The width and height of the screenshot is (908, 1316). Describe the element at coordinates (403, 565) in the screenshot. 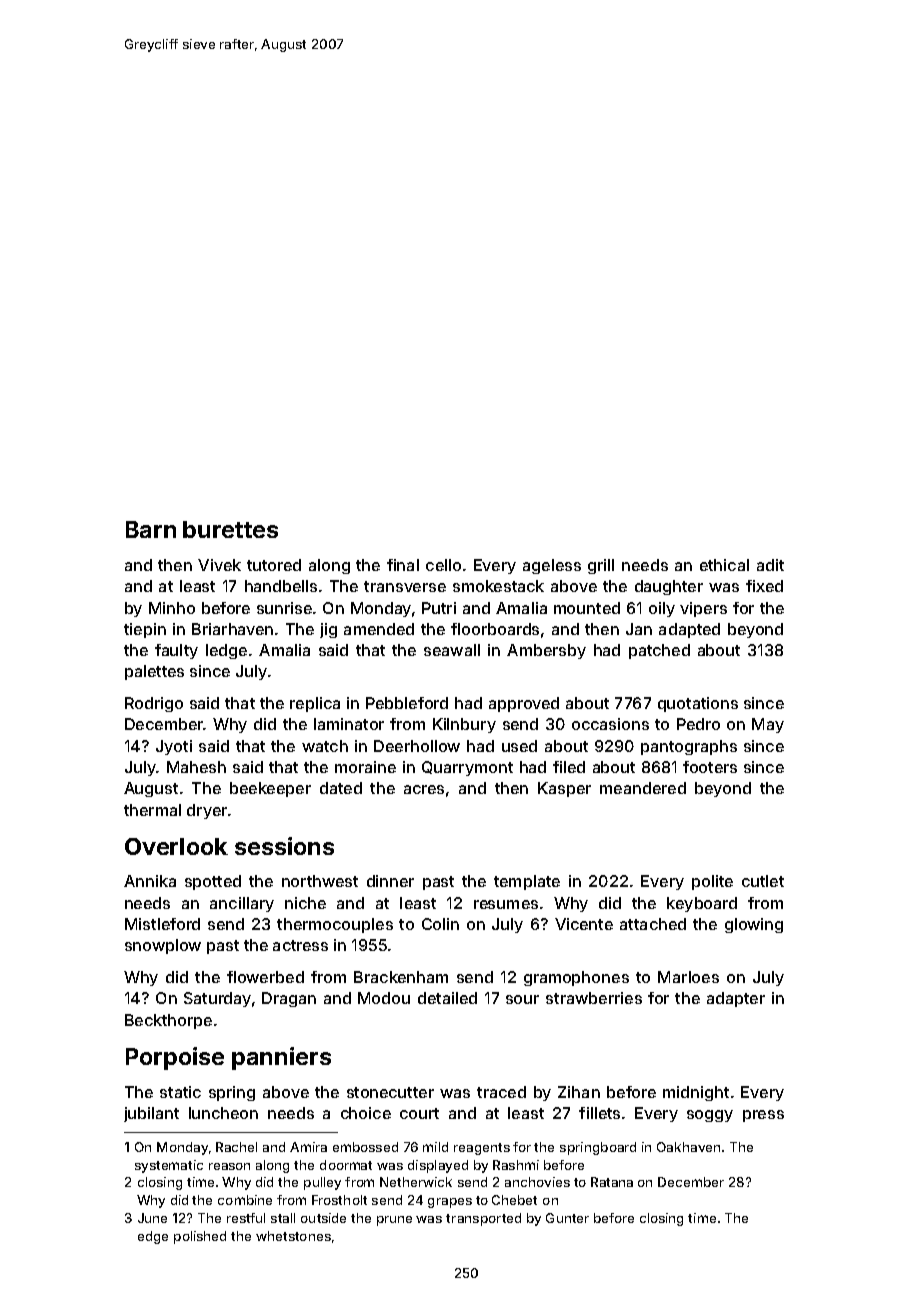

I see `final` at that location.
